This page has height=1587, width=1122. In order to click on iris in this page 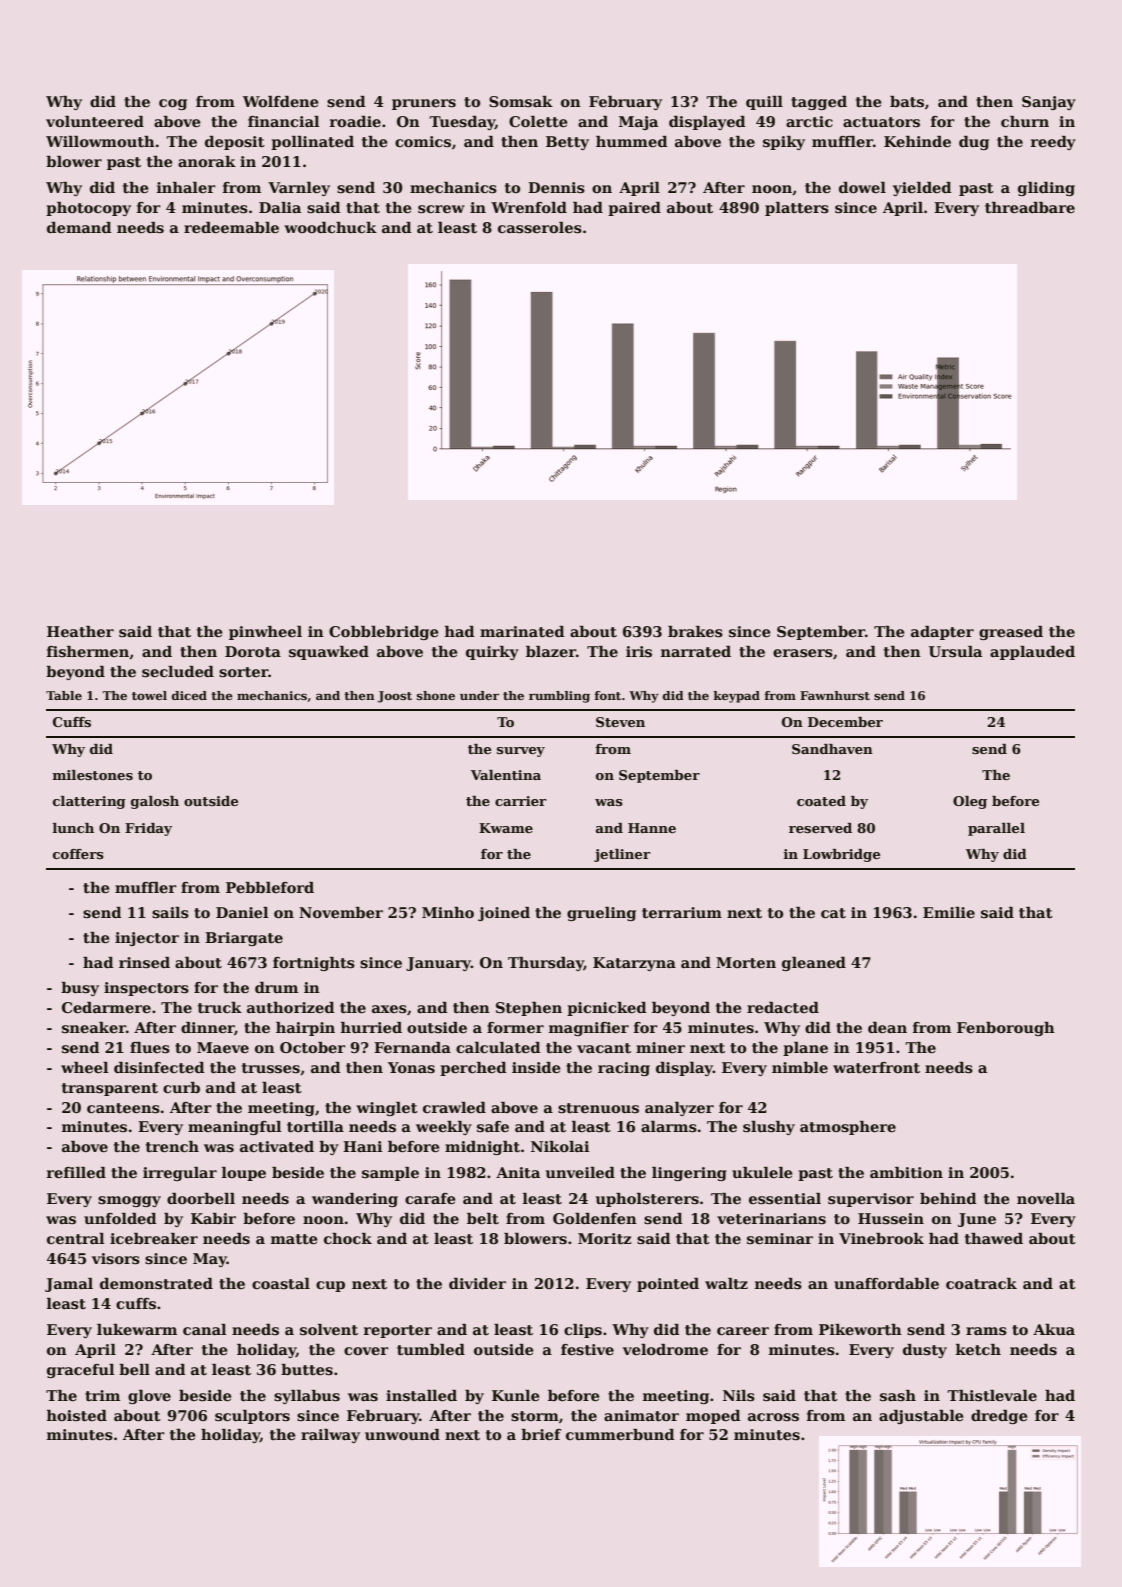, I will do `click(639, 652)`.
